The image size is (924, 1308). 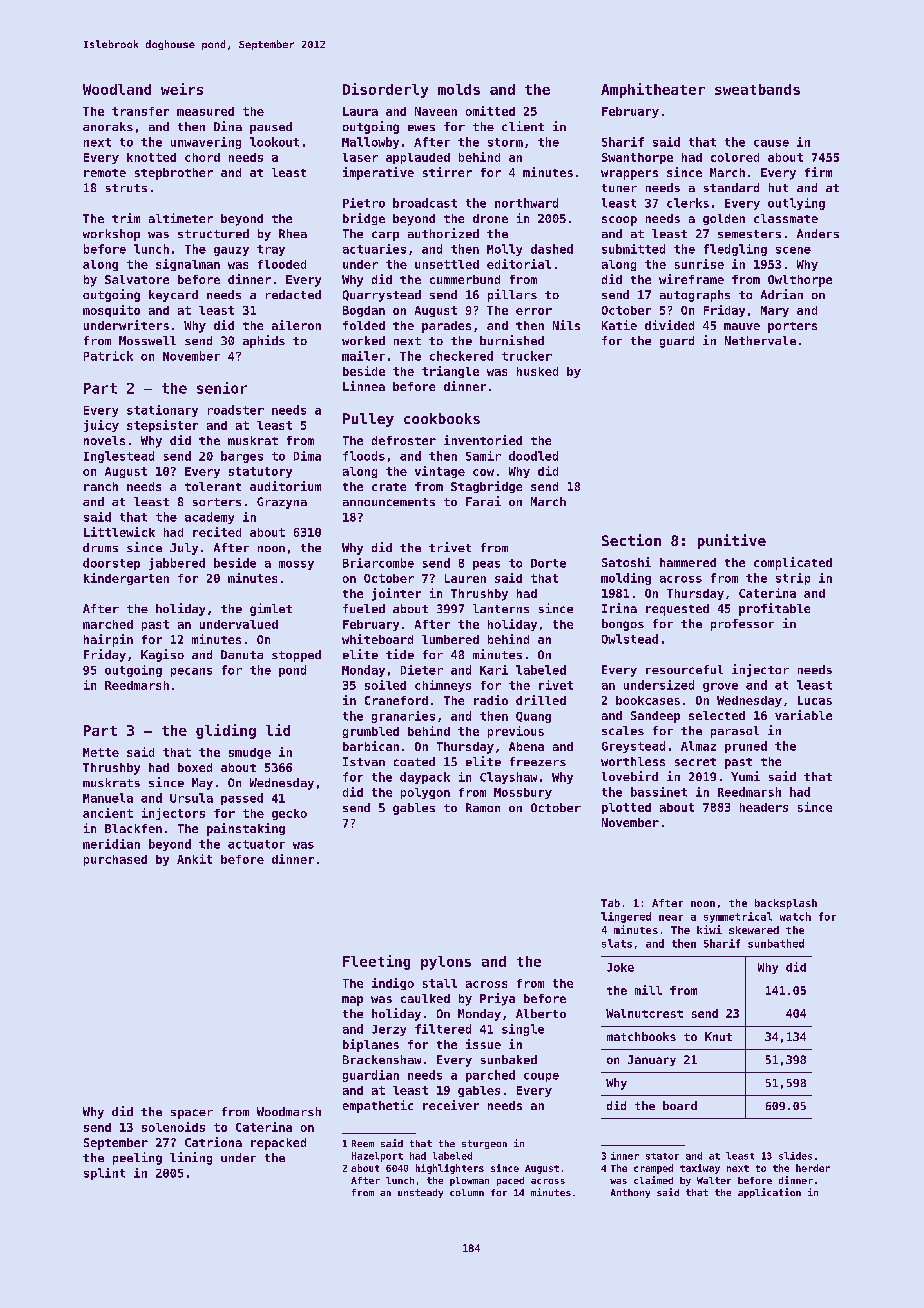 What do you see at coordinates (732, 541) in the document?
I see `punitive` at bounding box center [732, 541].
